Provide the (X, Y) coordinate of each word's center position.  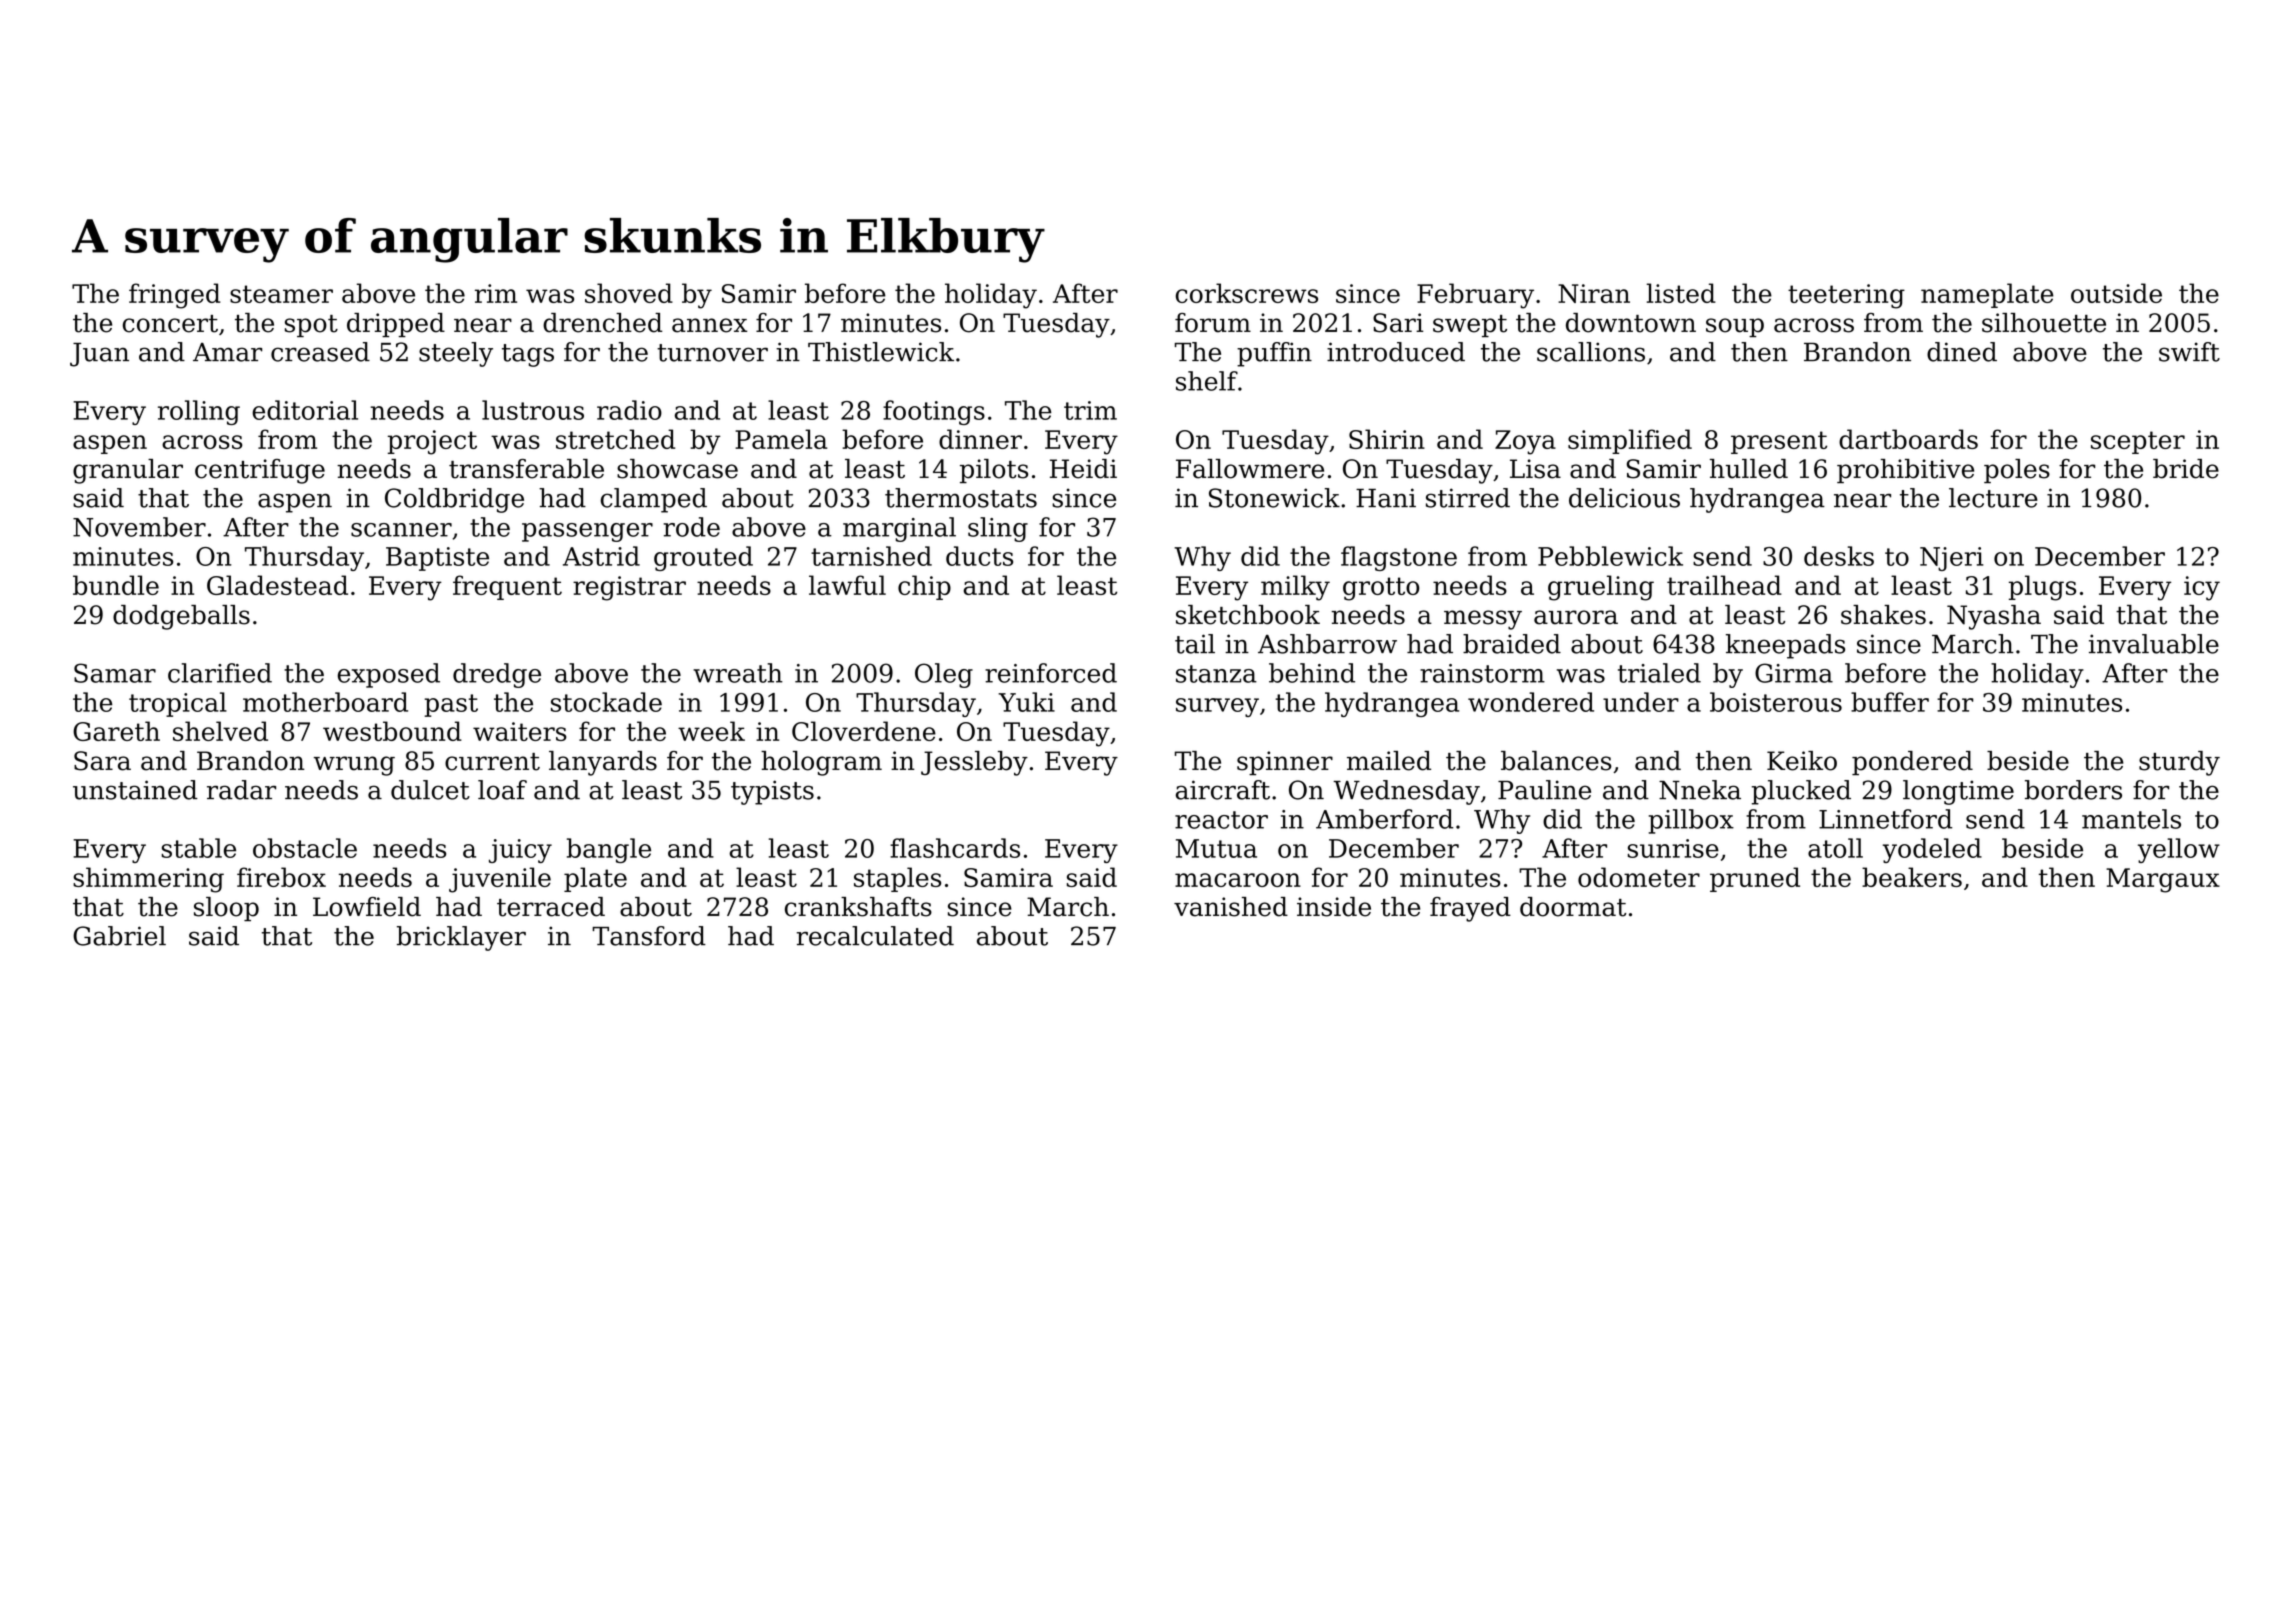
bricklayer (461, 938)
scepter (2138, 442)
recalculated (875, 936)
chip (924, 587)
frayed (1470, 909)
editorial (305, 410)
